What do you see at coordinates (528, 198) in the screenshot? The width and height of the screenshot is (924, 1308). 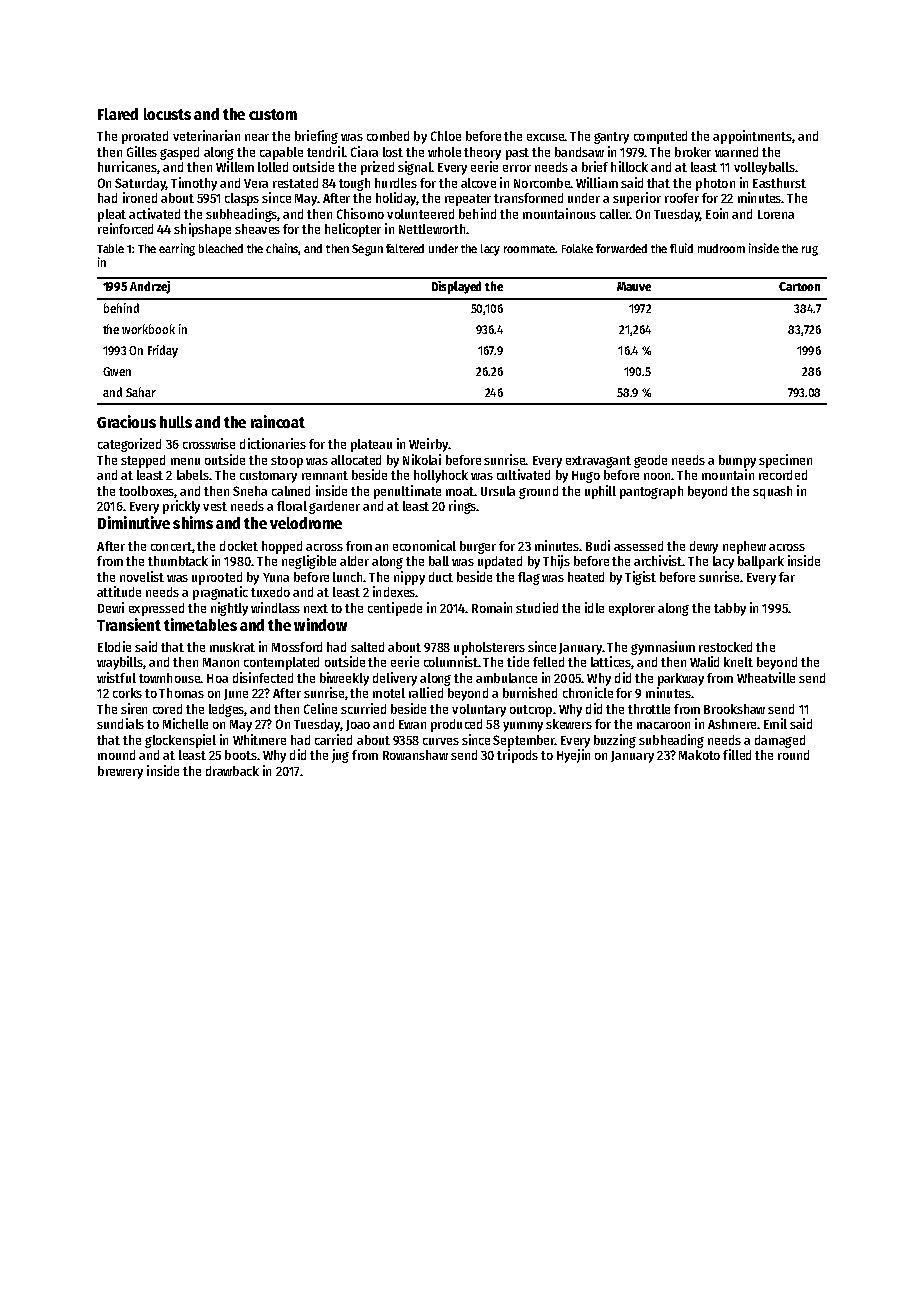 I see `transformed` at bounding box center [528, 198].
